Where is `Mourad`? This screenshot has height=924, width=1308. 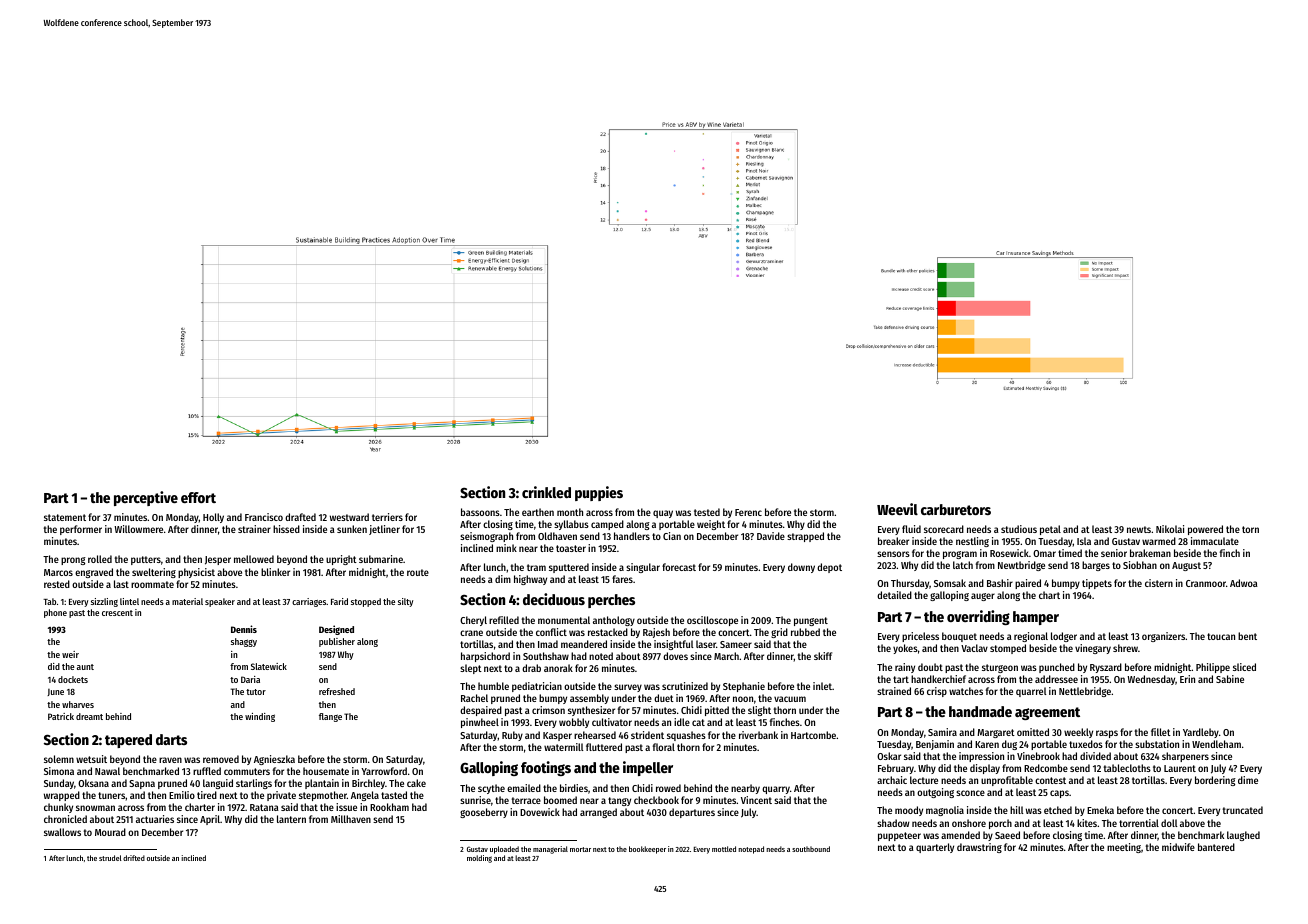
Mourad is located at coordinates (110, 832).
